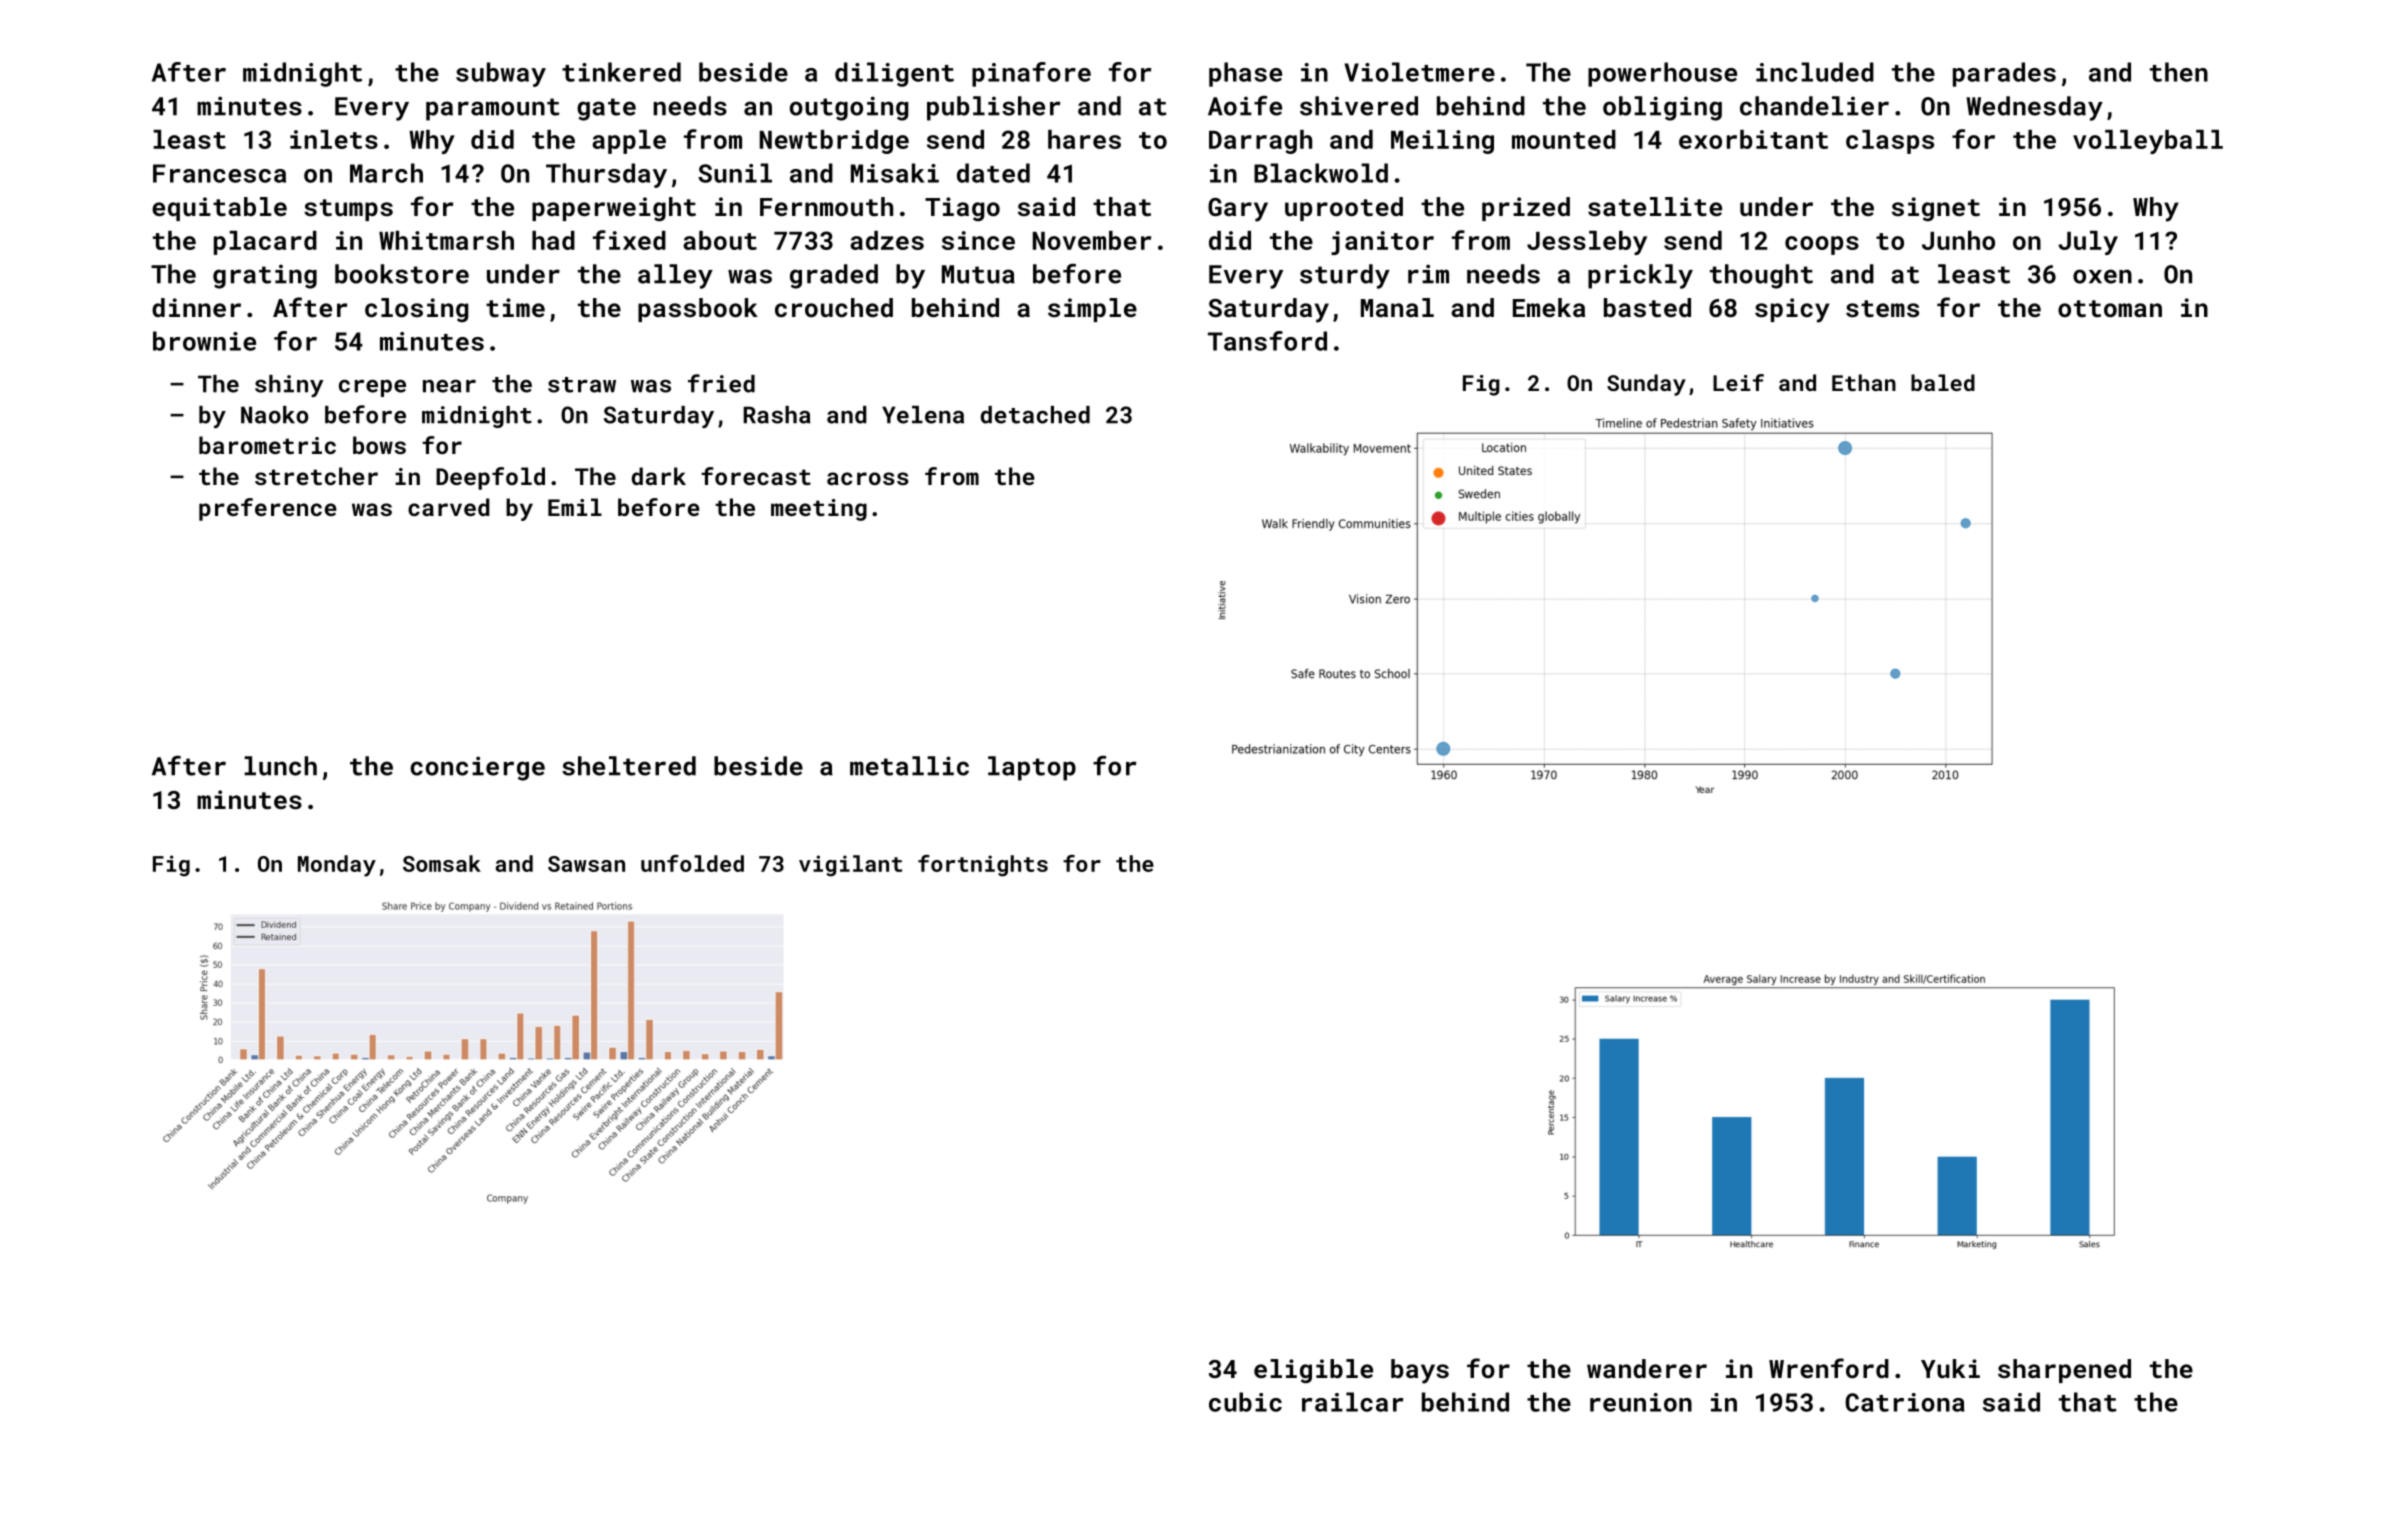  Describe the element at coordinates (2179, 72) in the page. I see `then` at that location.
